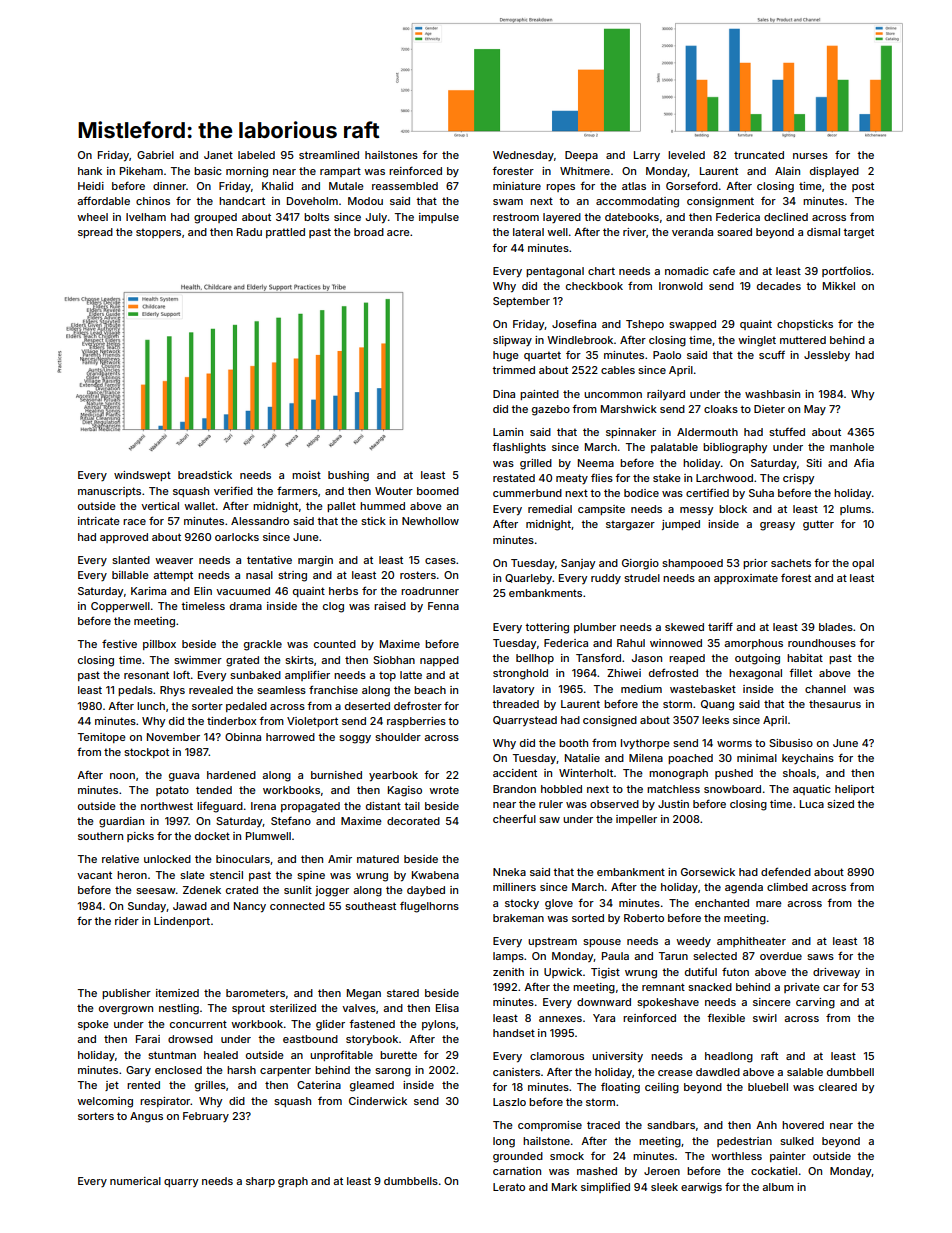 Image resolution: width=952 pixels, height=1233 pixels. Describe the element at coordinates (99, 521) in the screenshot. I see `intricate` at that location.
